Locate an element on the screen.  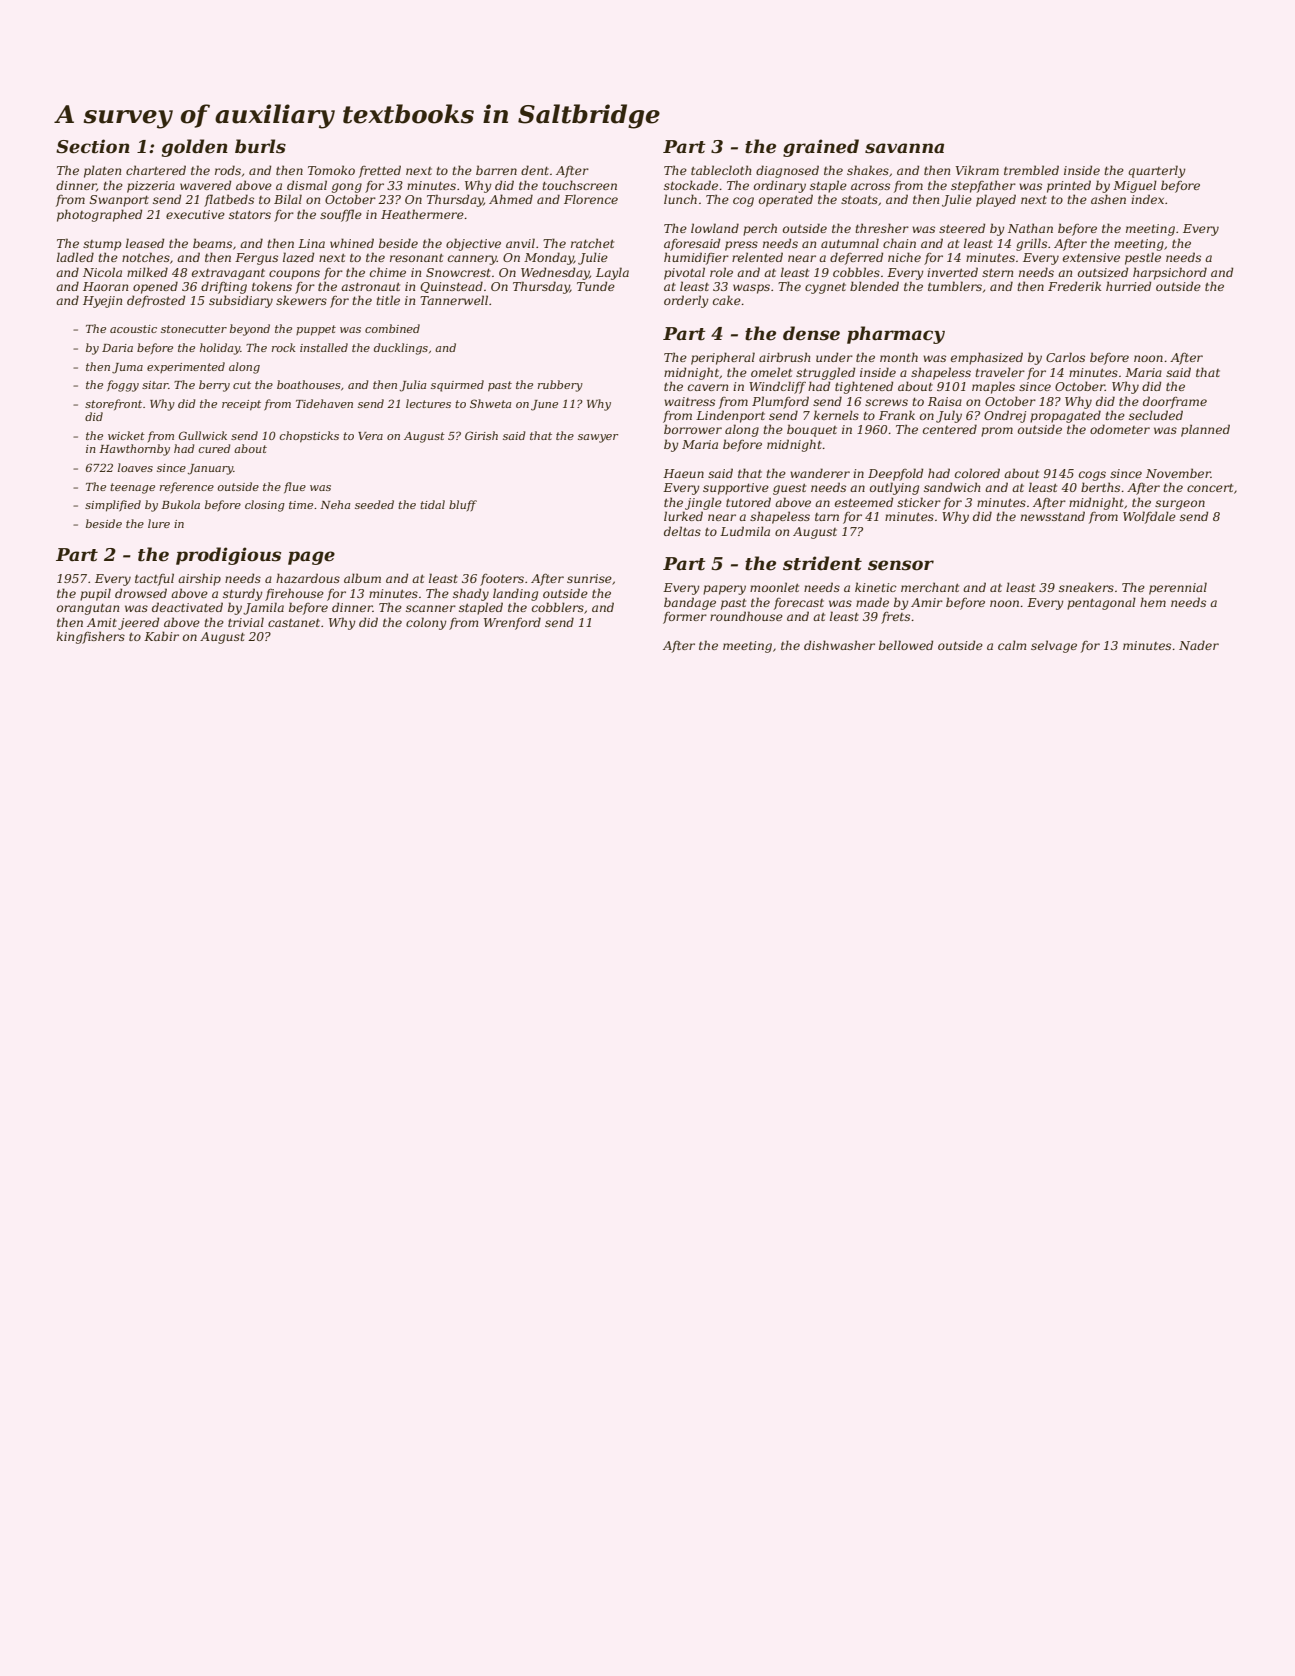
kingfishers is located at coordinates (91, 637).
